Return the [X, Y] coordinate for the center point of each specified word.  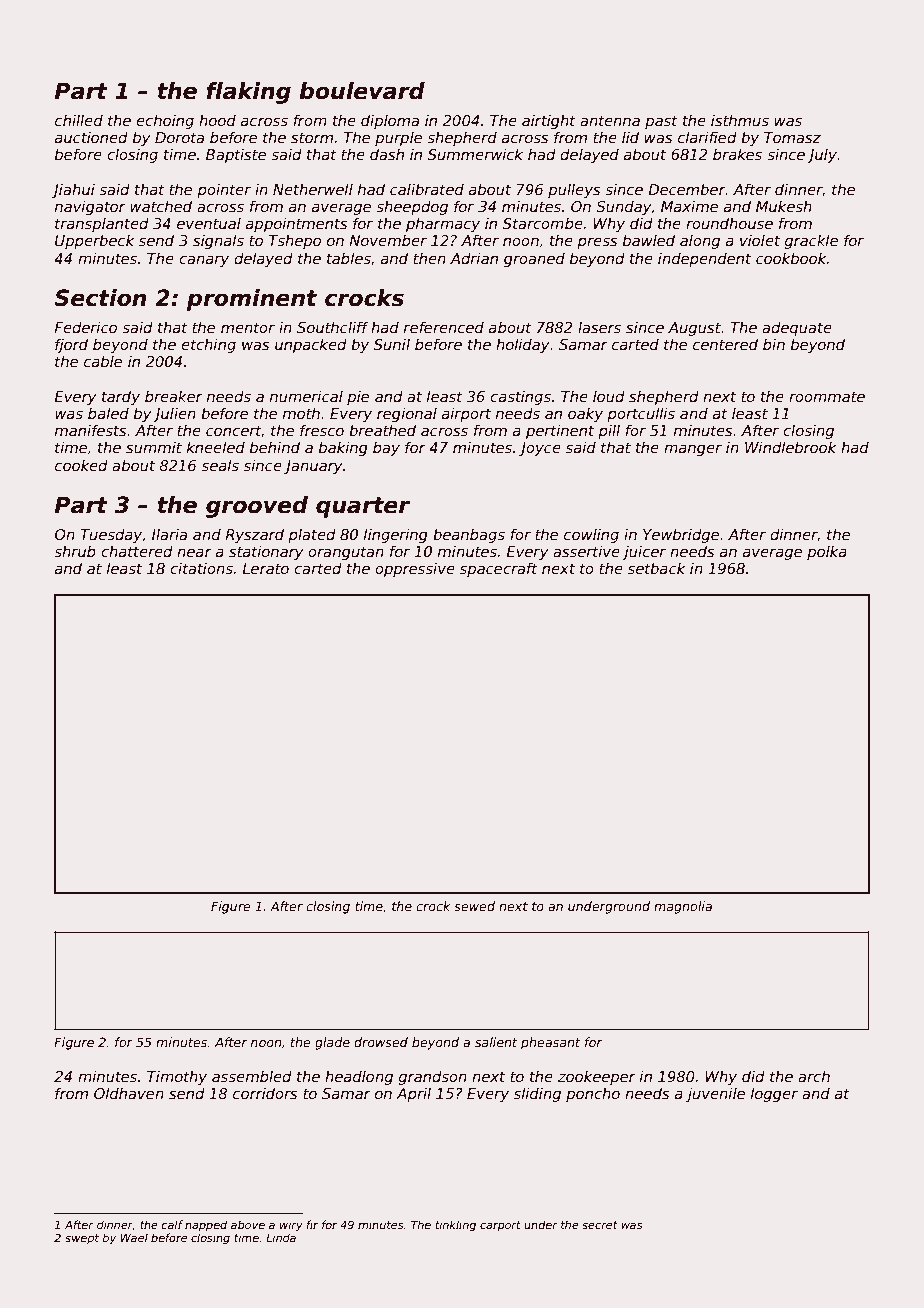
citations [201, 568]
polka [827, 553]
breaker [174, 396]
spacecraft [499, 569]
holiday [523, 345]
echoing [165, 121]
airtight [549, 121]
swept [82, 1239]
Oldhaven [129, 1093]
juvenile [715, 1094]
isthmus [740, 120]
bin [774, 344]
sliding [537, 1094]
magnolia [683, 907]
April [413, 1094]
